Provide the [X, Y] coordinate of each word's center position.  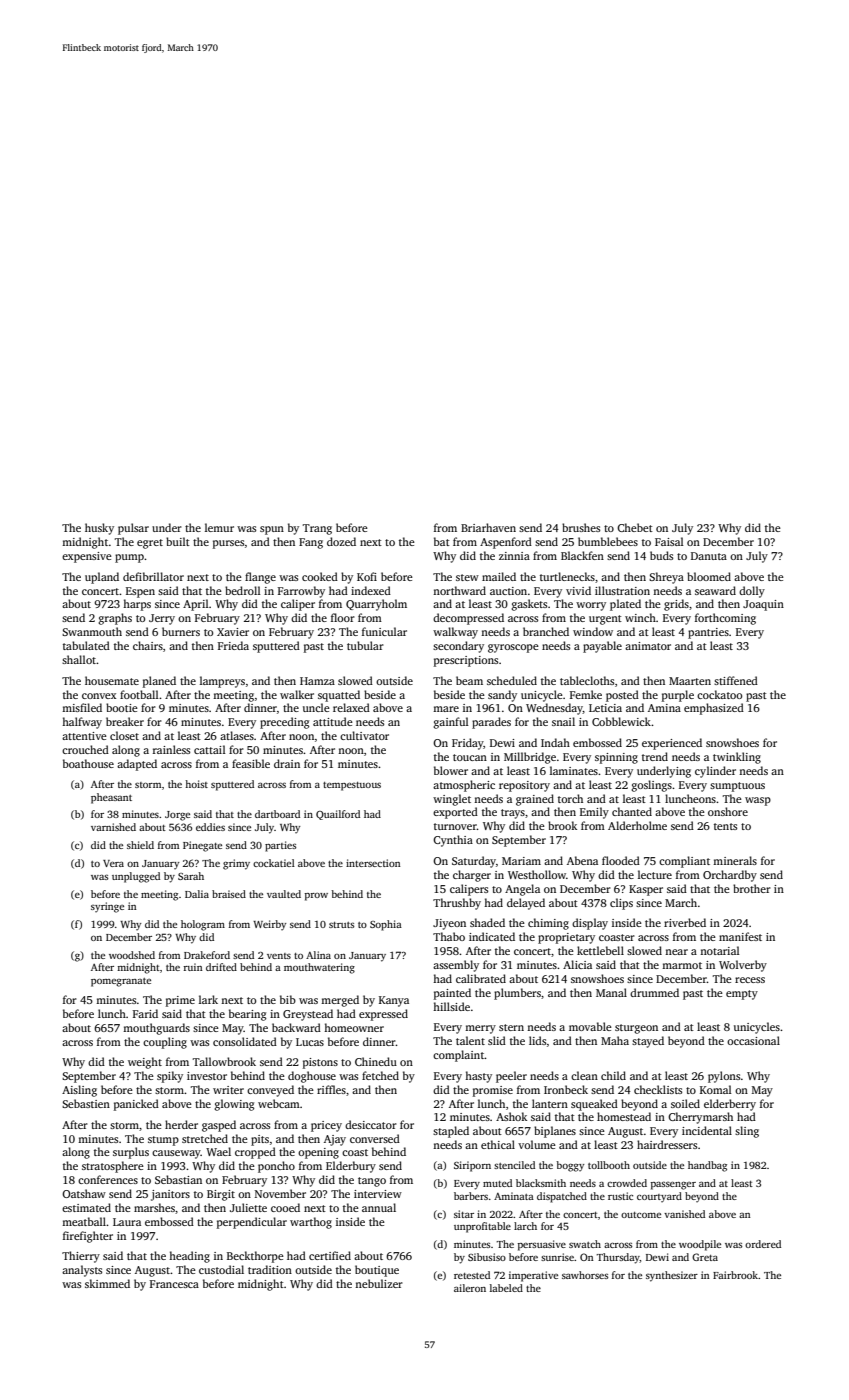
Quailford [338, 815]
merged [340, 1001]
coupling [165, 1043]
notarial [720, 950]
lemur [219, 527]
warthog [311, 1223]
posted [622, 696]
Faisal [669, 541]
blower [451, 770]
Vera [113, 863]
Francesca [174, 1284]
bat [442, 541]
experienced [672, 744]
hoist [196, 784]
